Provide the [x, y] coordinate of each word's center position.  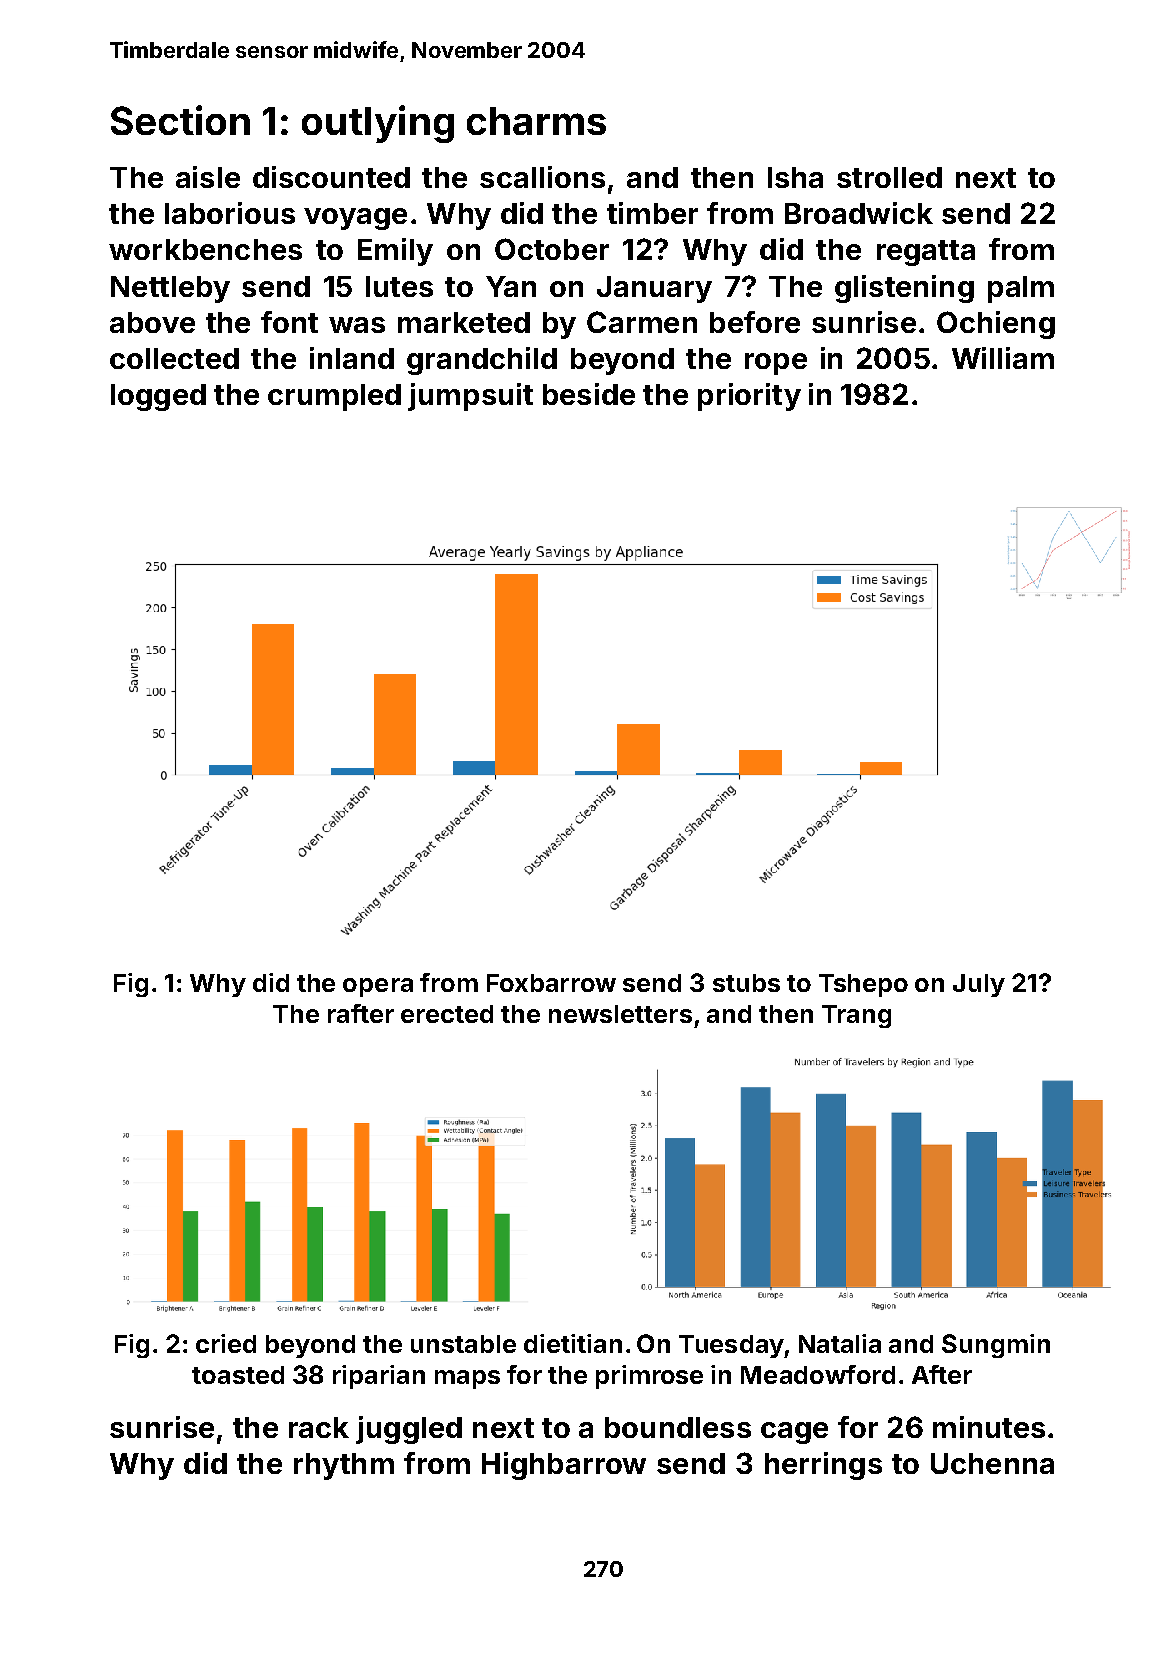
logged [158, 397]
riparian [379, 1377]
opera [378, 987]
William [1003, 358]
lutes [399, 286]
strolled [889, 177]
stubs [746, 983]
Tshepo [863, 985]
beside [589, 394]
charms [536, 121]
